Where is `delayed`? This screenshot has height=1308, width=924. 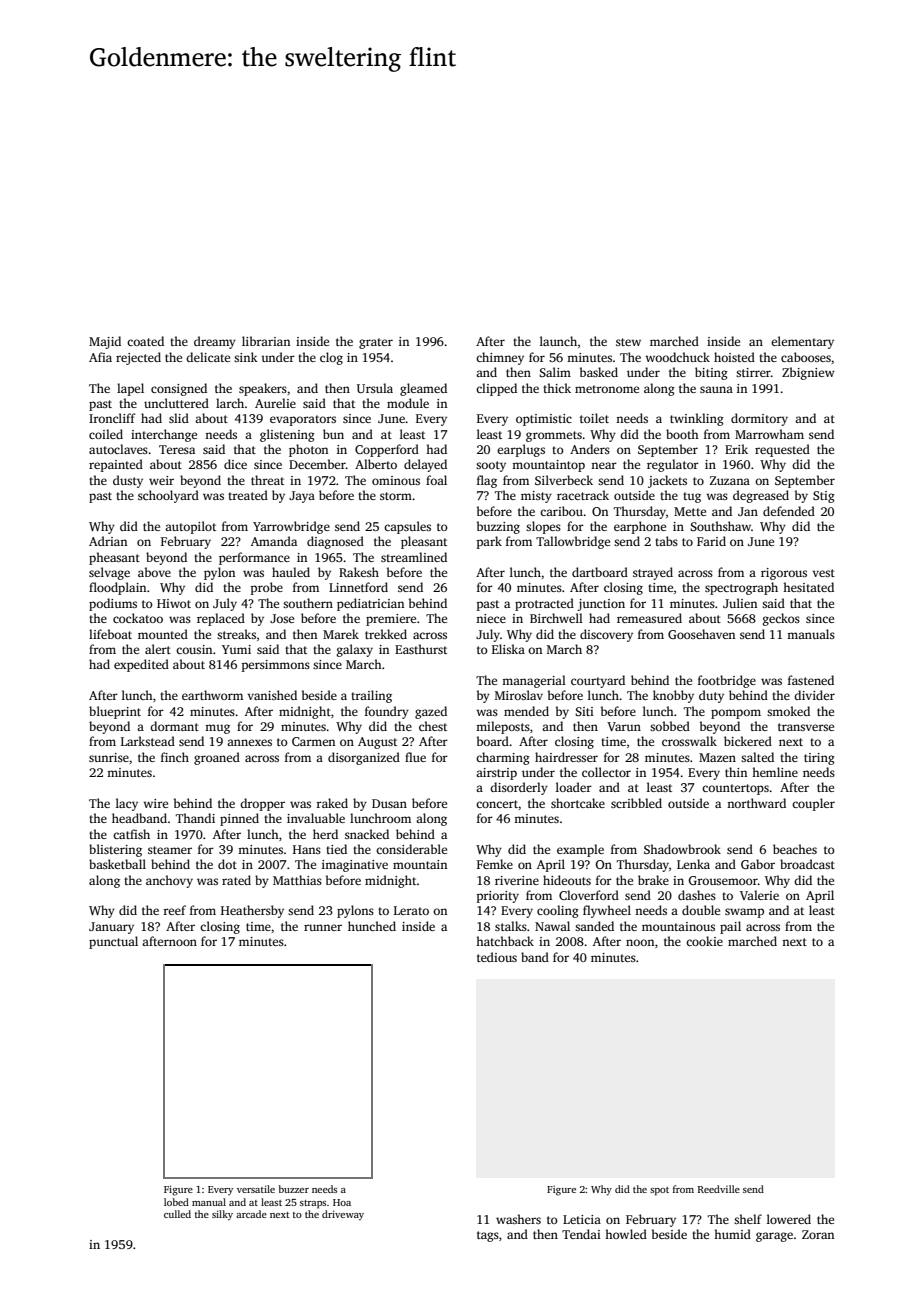 delayed is located at coordinates (425, 465).
